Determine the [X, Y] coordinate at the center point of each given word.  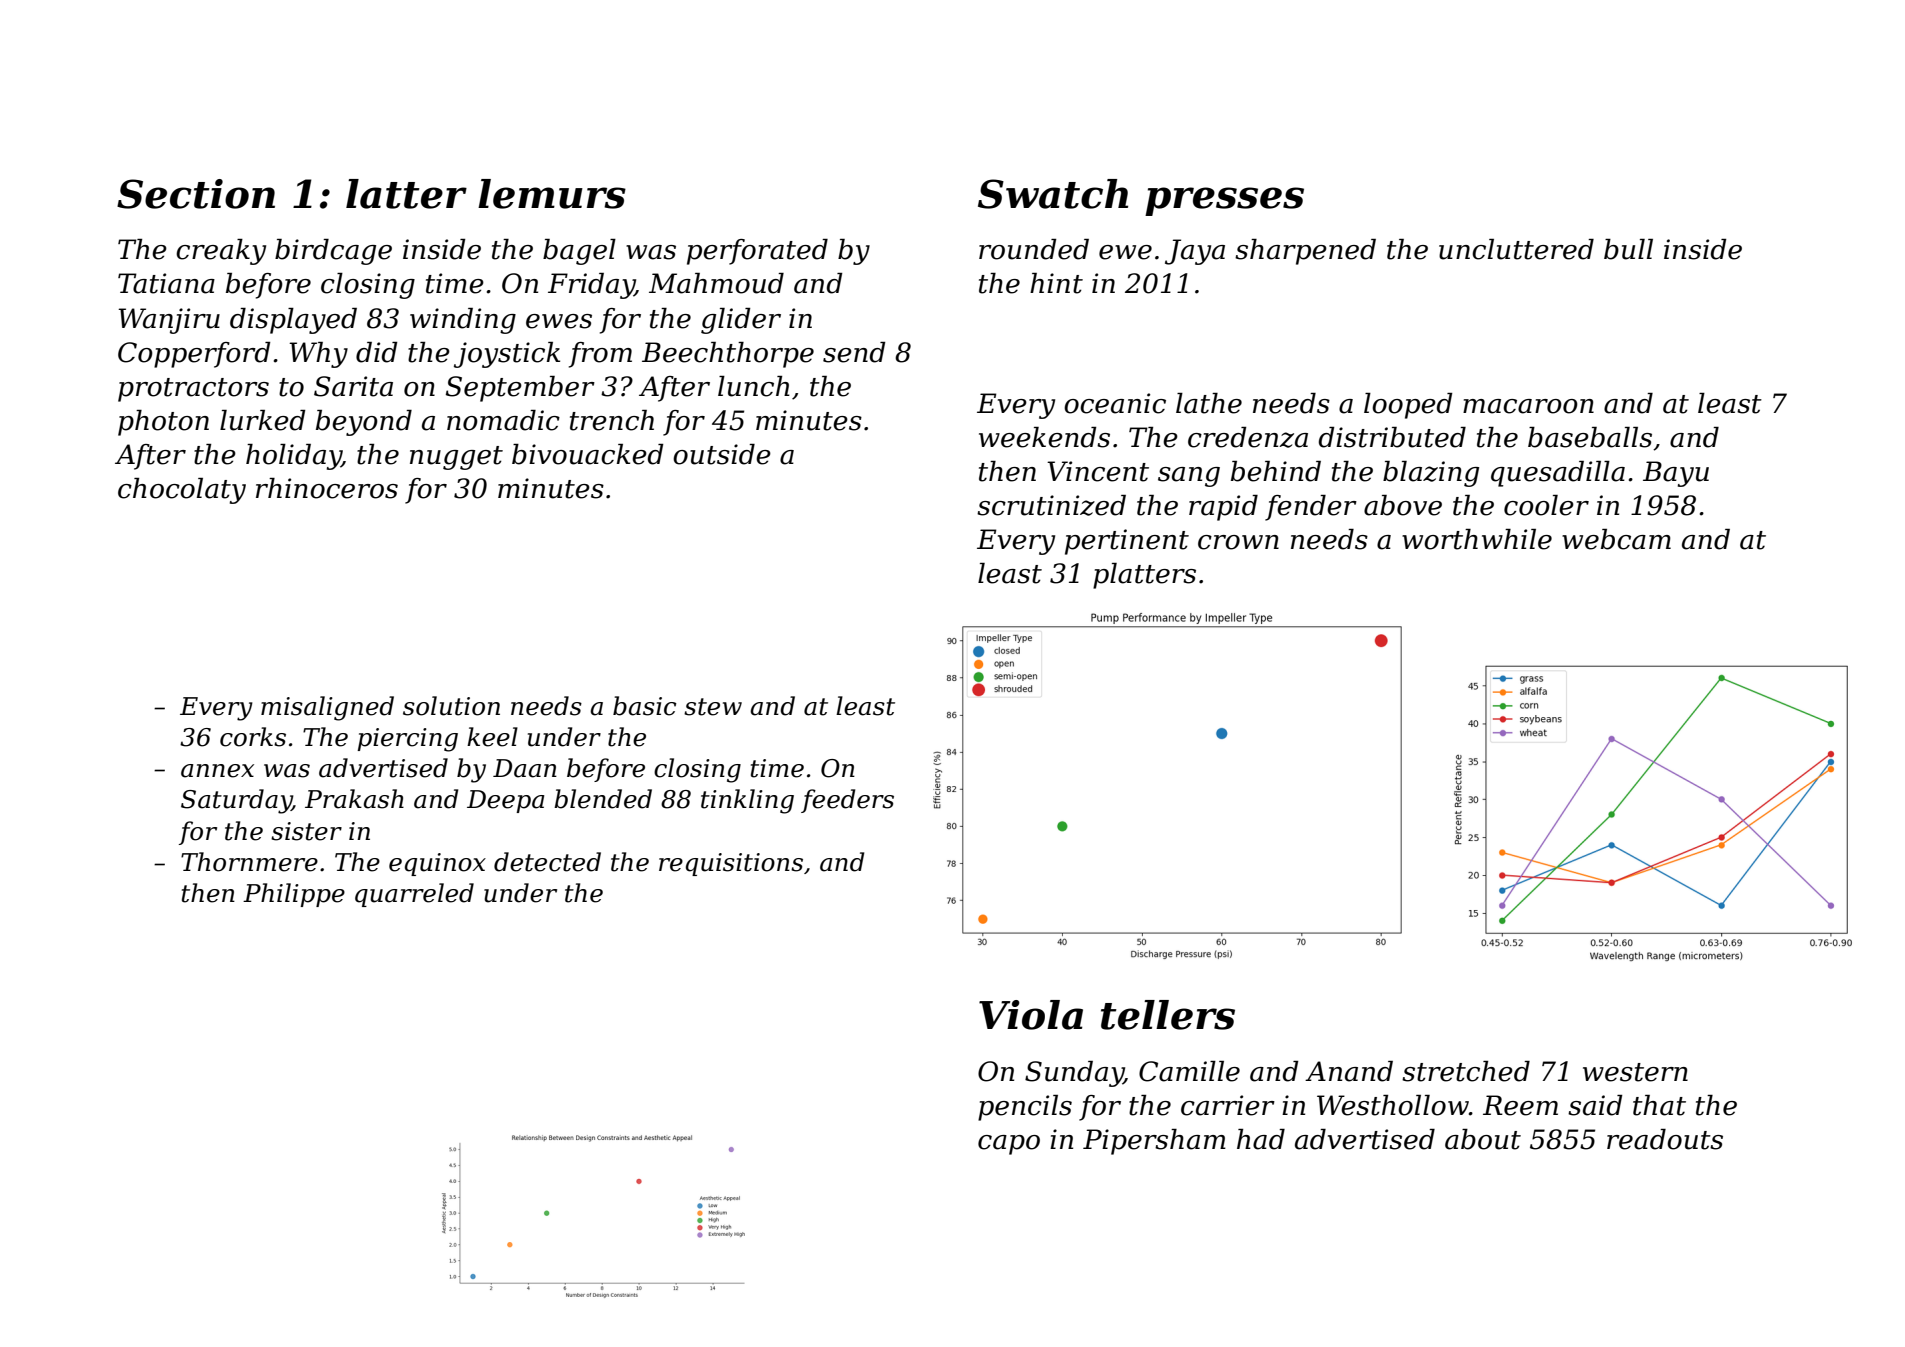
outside [722, 454]
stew [713, 707]
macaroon [1528, 406]
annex [217, 771]
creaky [221, 252]
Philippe [294, 895]
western [1635, 1072]
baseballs [1590, 437]
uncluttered [1516, 249]
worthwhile [1477, 539]
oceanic [1115, 403]
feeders [847, 801]
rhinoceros [327, 488]
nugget [456, 458]
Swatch [1053, 194]
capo [1009, 1145]
